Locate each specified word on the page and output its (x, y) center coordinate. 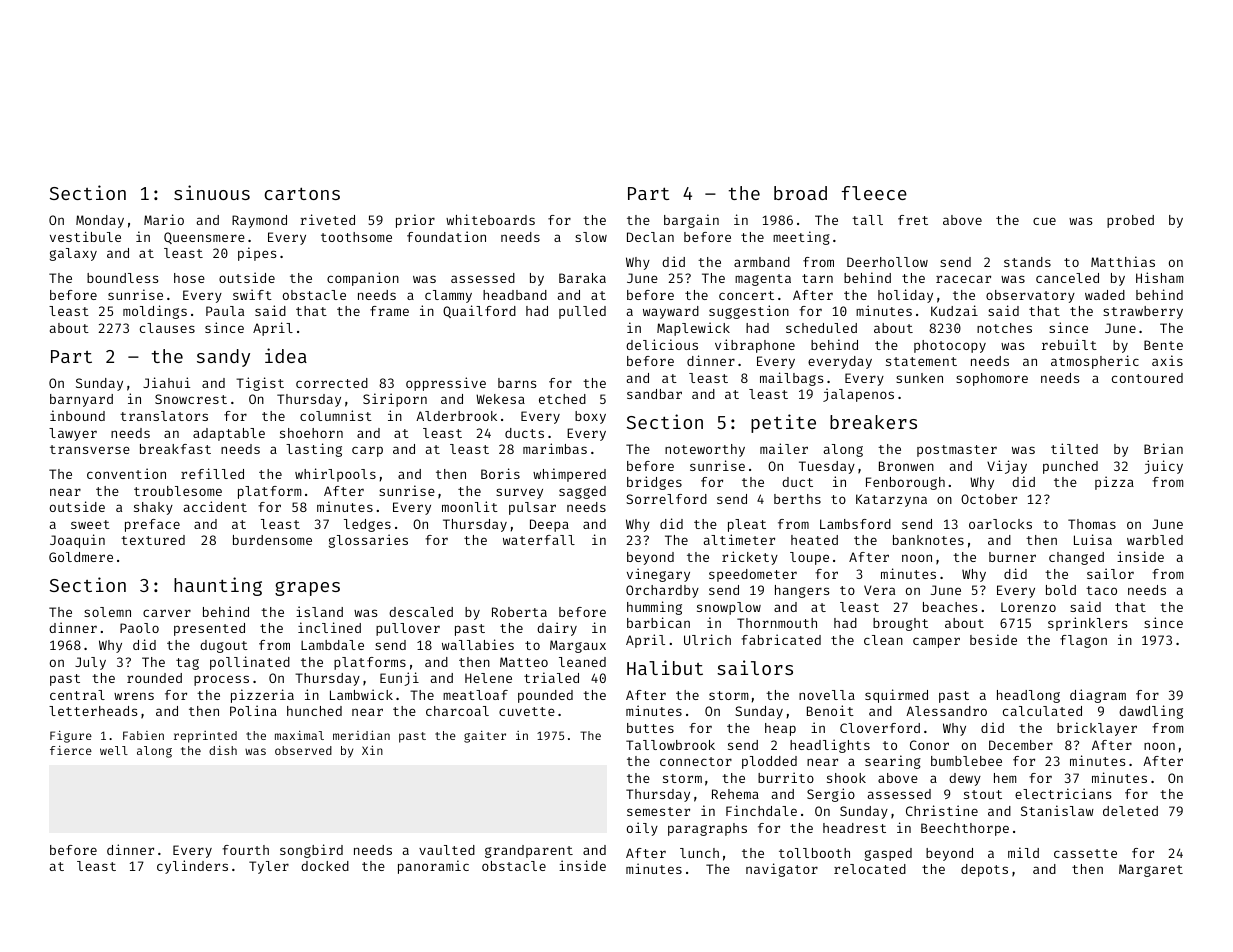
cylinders (192, 867)
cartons (302, 193)
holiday (905, 296)
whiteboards (490, 219)
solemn (107, 612)
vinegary (658, 575)
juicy (1163, 467)
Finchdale (761, 810)
